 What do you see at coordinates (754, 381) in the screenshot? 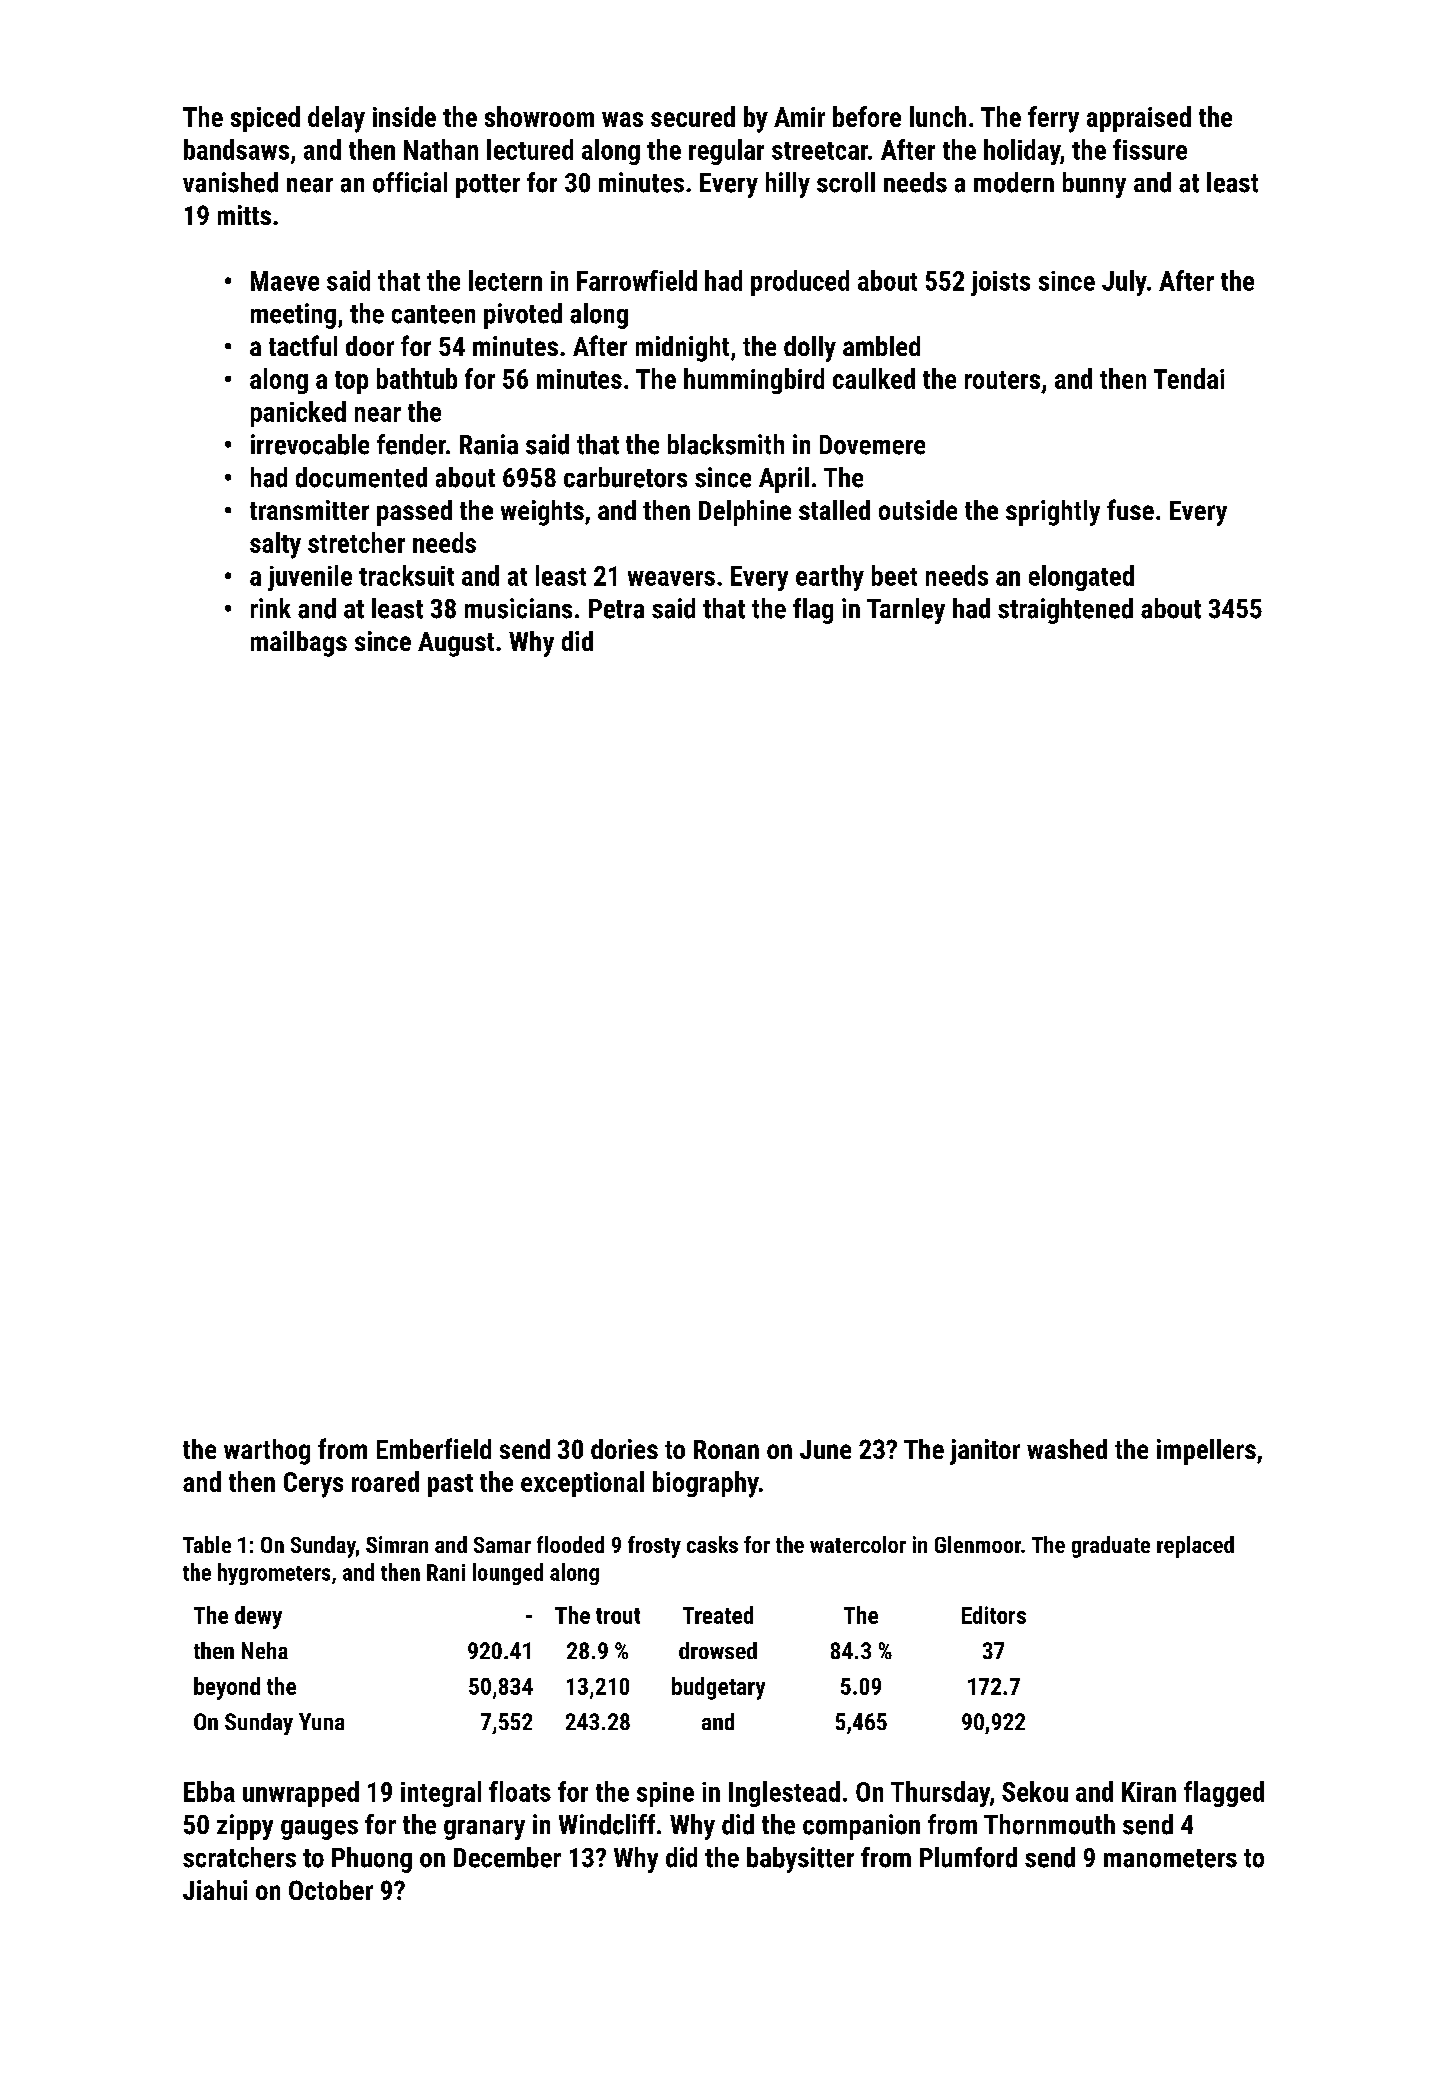
I see `hummingbird` at bounding box center [754, 381].
